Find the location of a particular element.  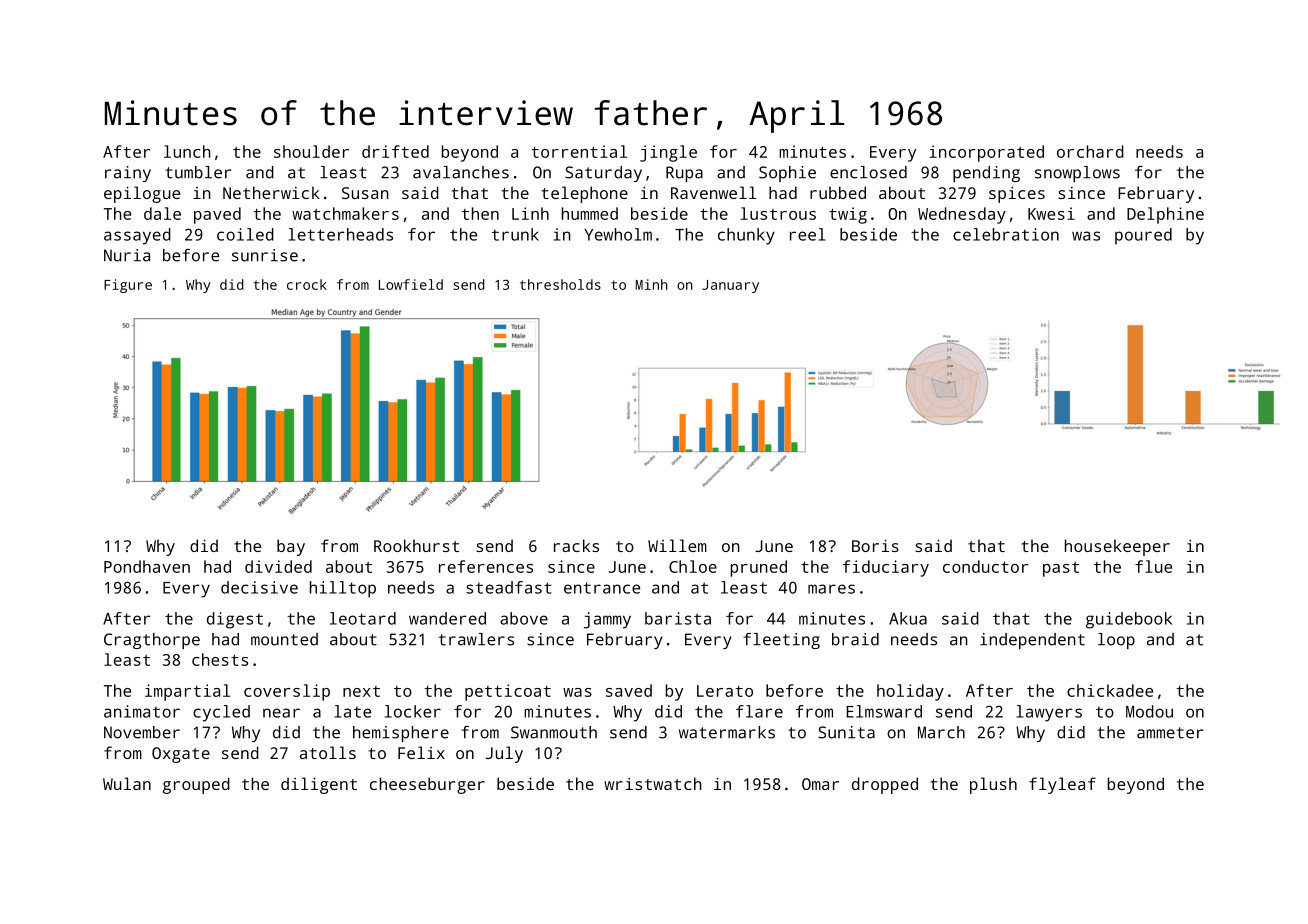

bay is located at coordinates (291, 547).
